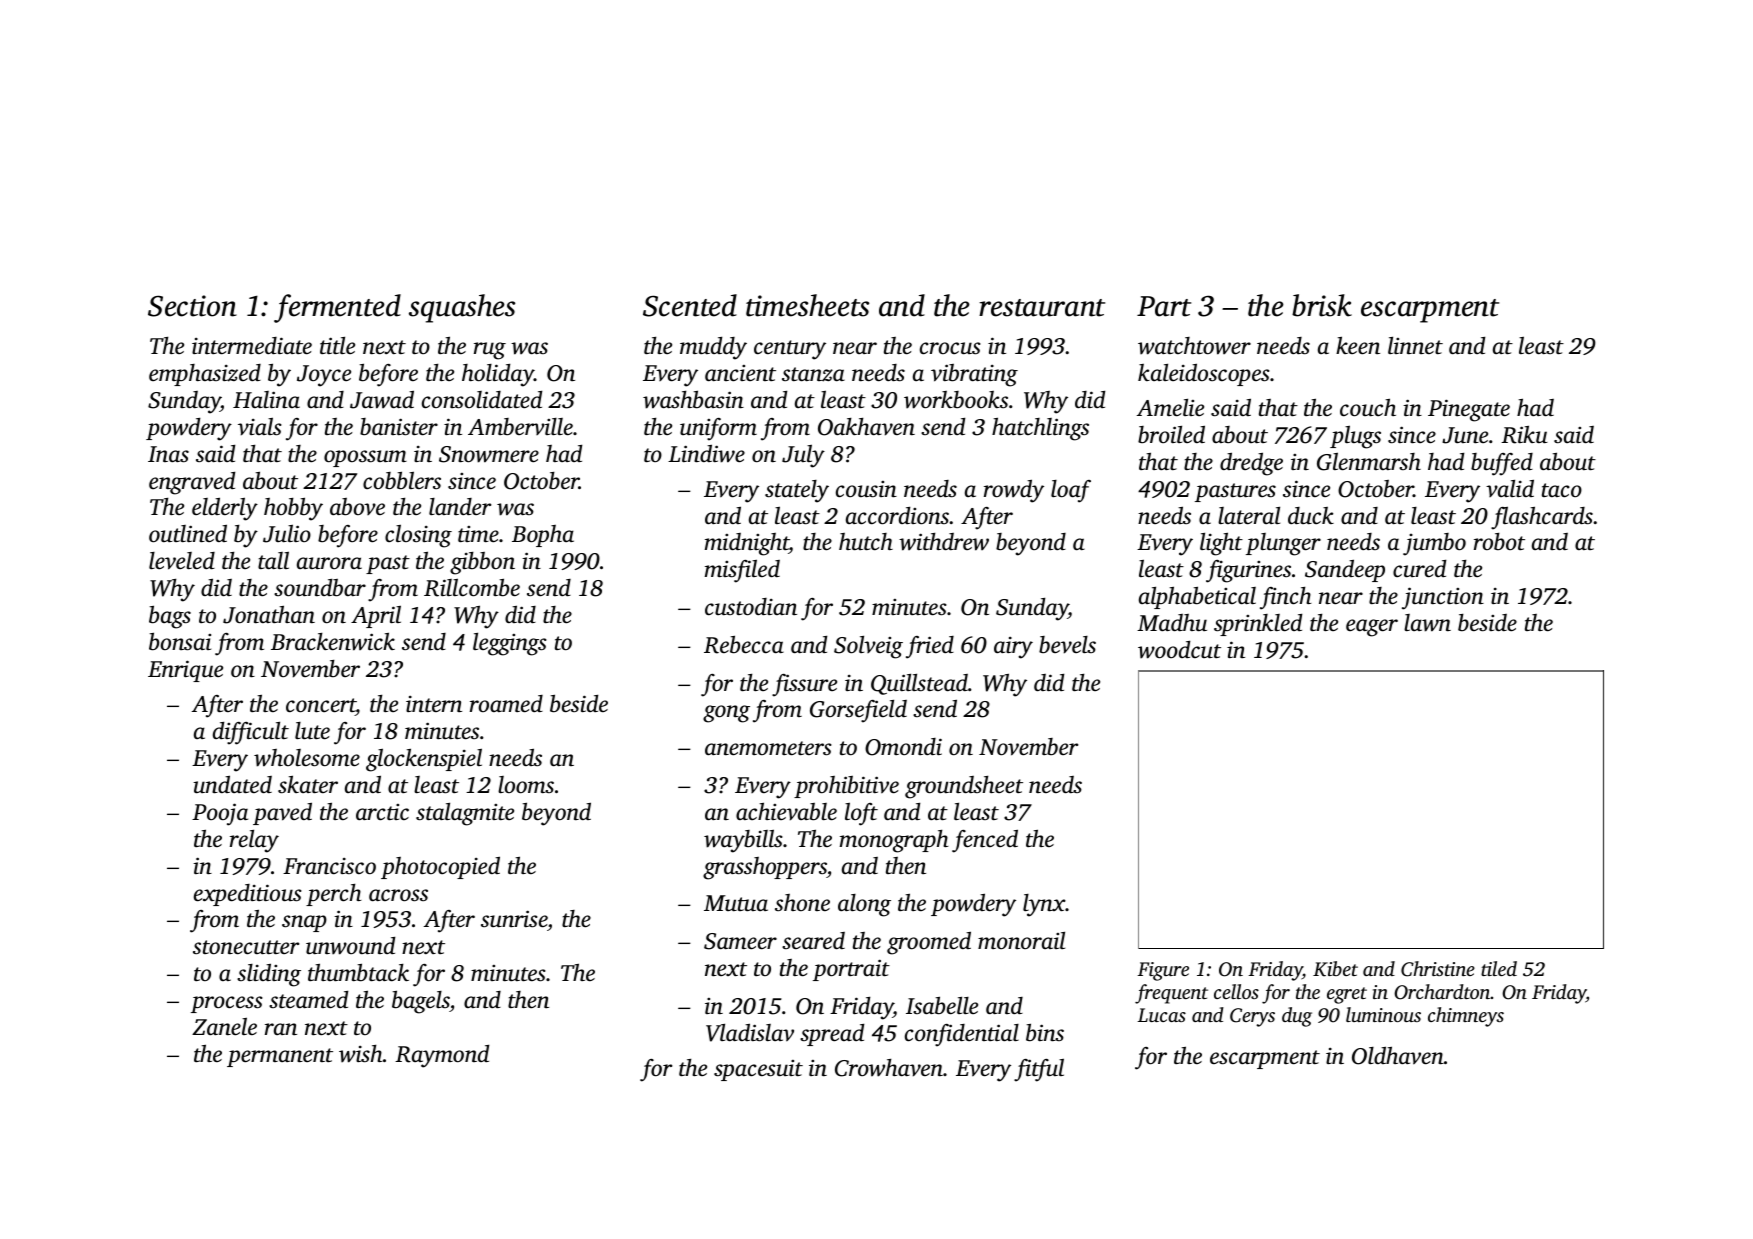 This screenshot has height=1239, width=1753. I want to click on Francisco, so click(329, 866).
